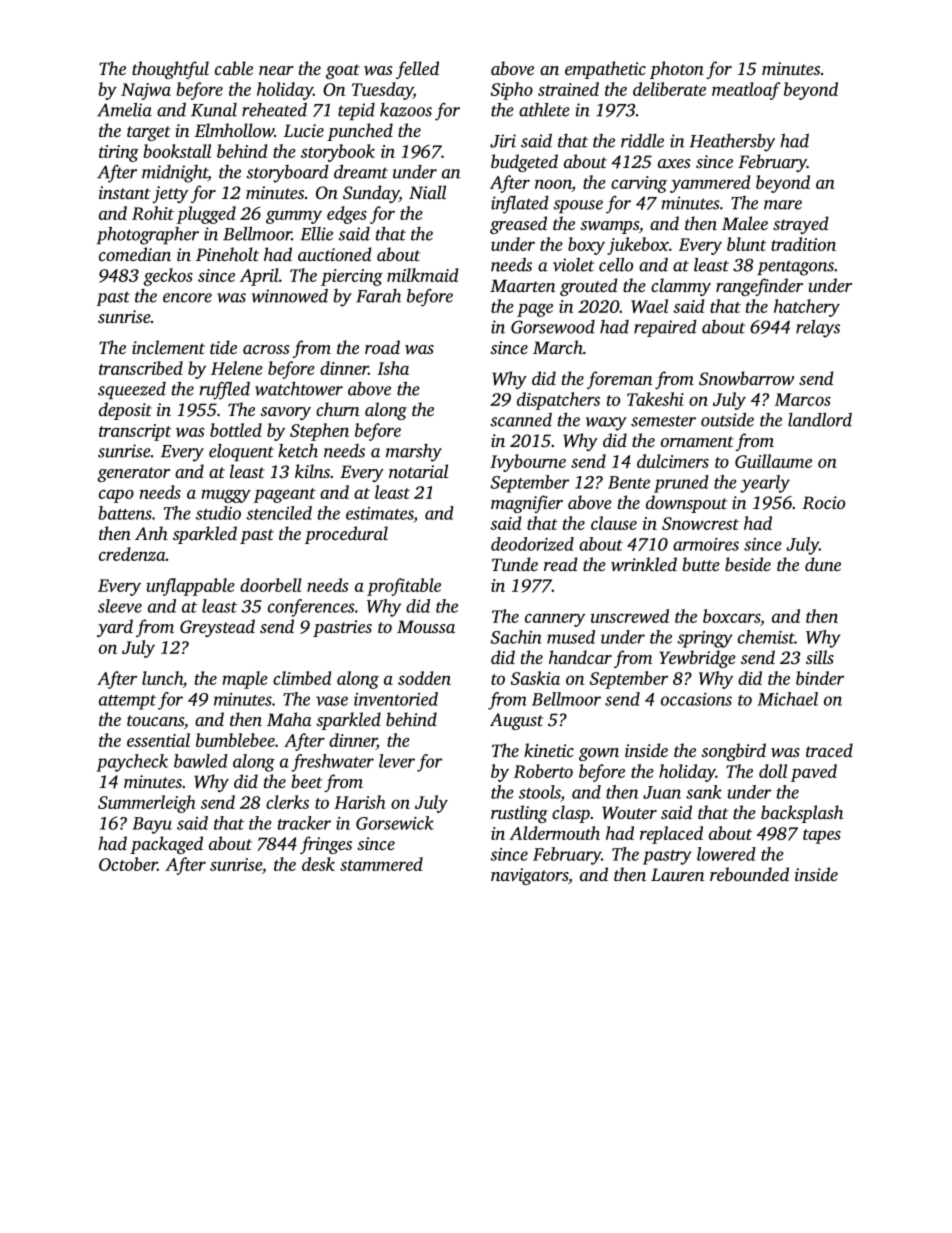 This image has height=1233, width=952. What do you see at coordinates (746, 91) in the image?
I see `meatloaf` at bounding box center [746, 91].
